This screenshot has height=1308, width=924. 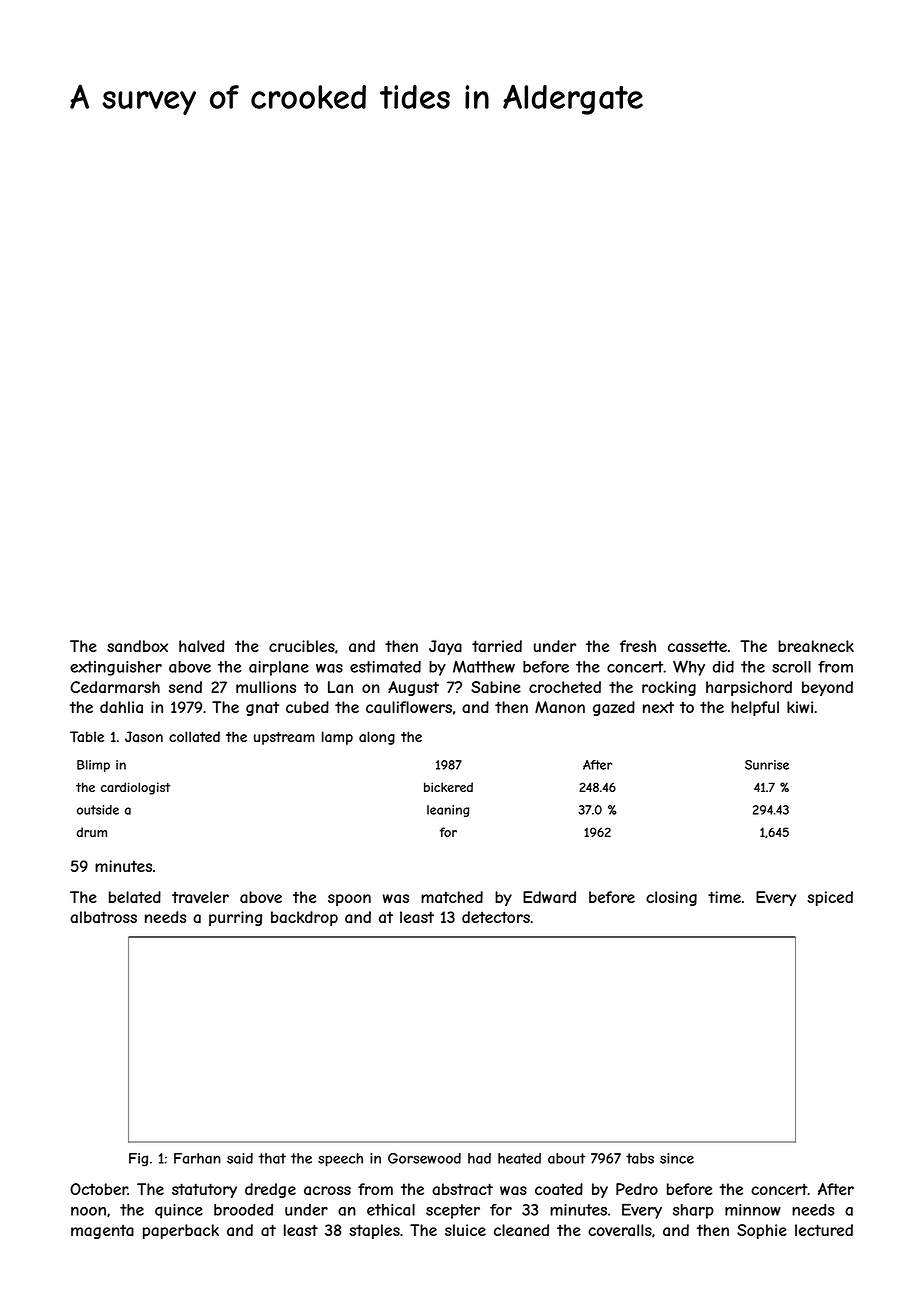 I want to click on fresh, so click(x=638, y=646).
